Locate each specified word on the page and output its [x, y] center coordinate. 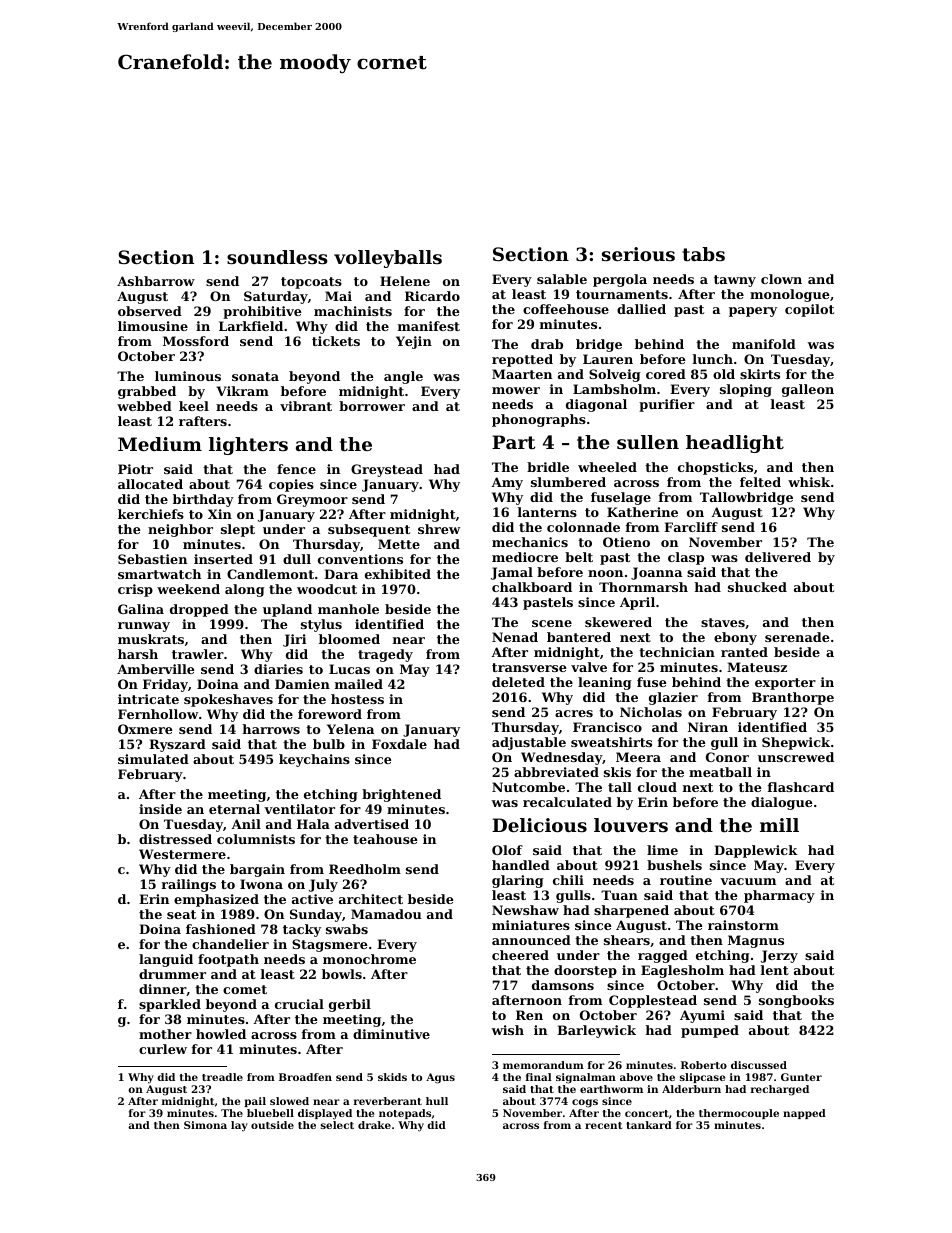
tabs [703, 254]
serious [638, 254]
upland [287, 610]
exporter [785, 684]
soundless [277, 257]
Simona [205, 1125]
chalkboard [532, 587]
